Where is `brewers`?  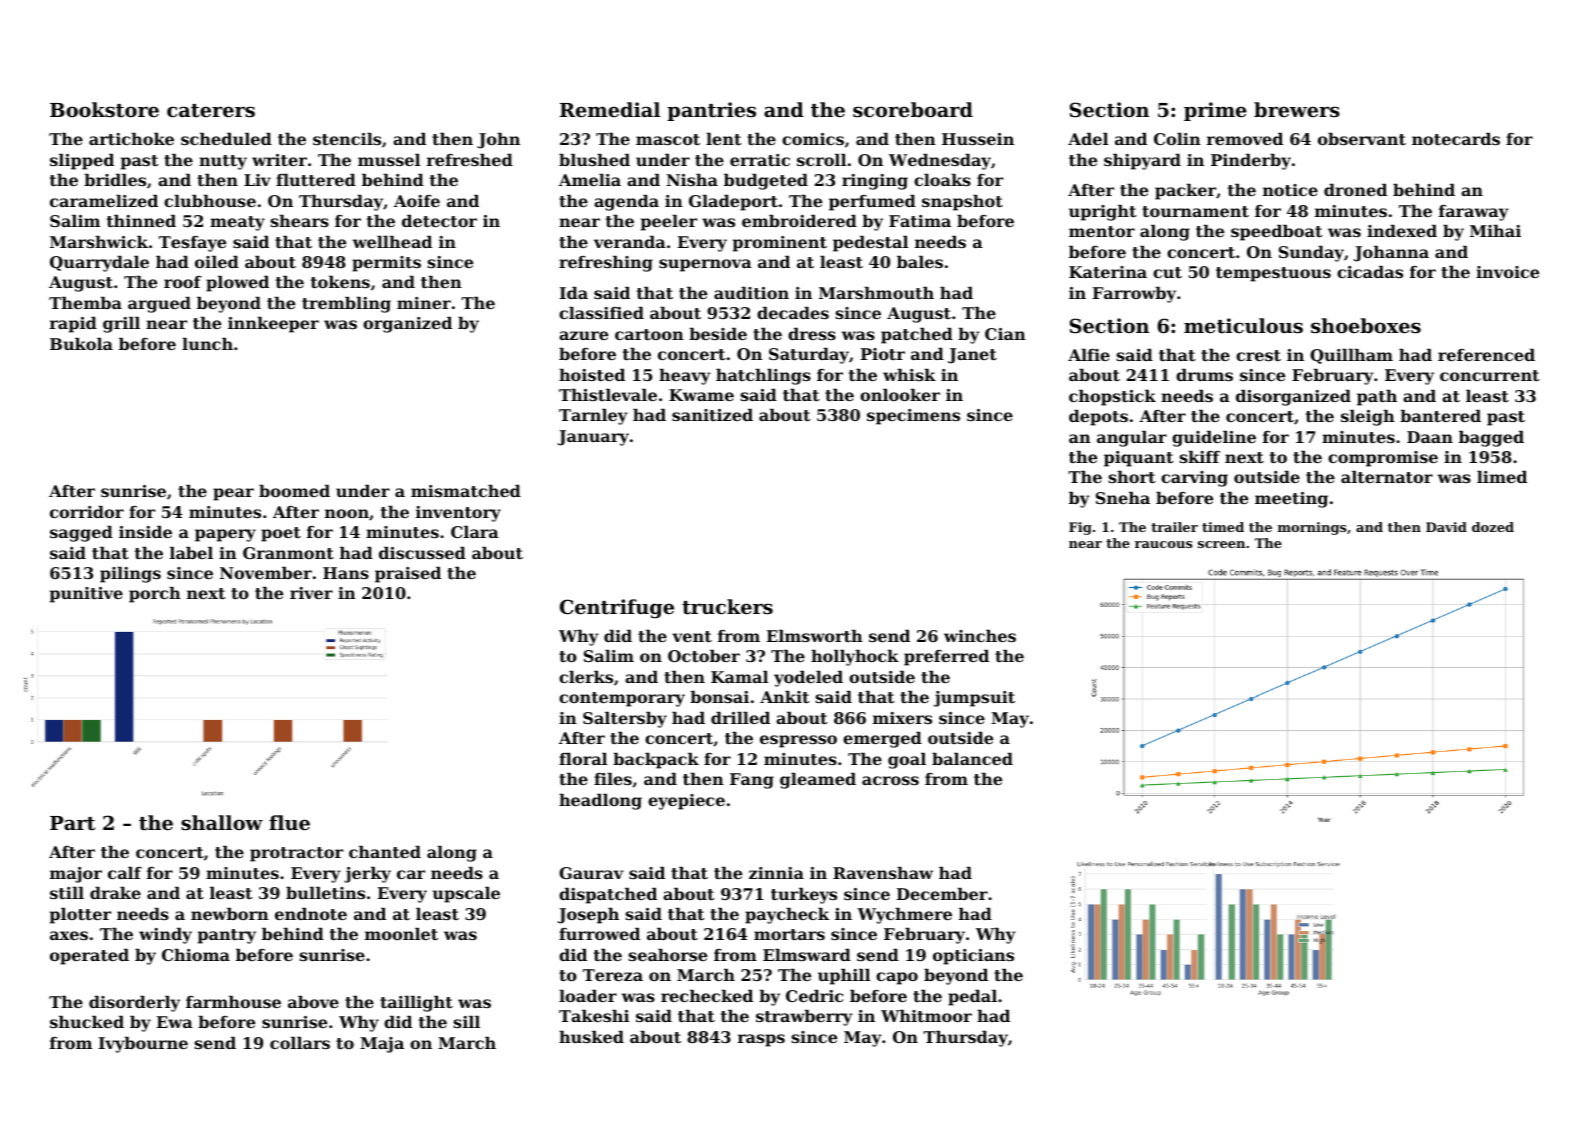
brewers is located at coordinates (1297, 110).
